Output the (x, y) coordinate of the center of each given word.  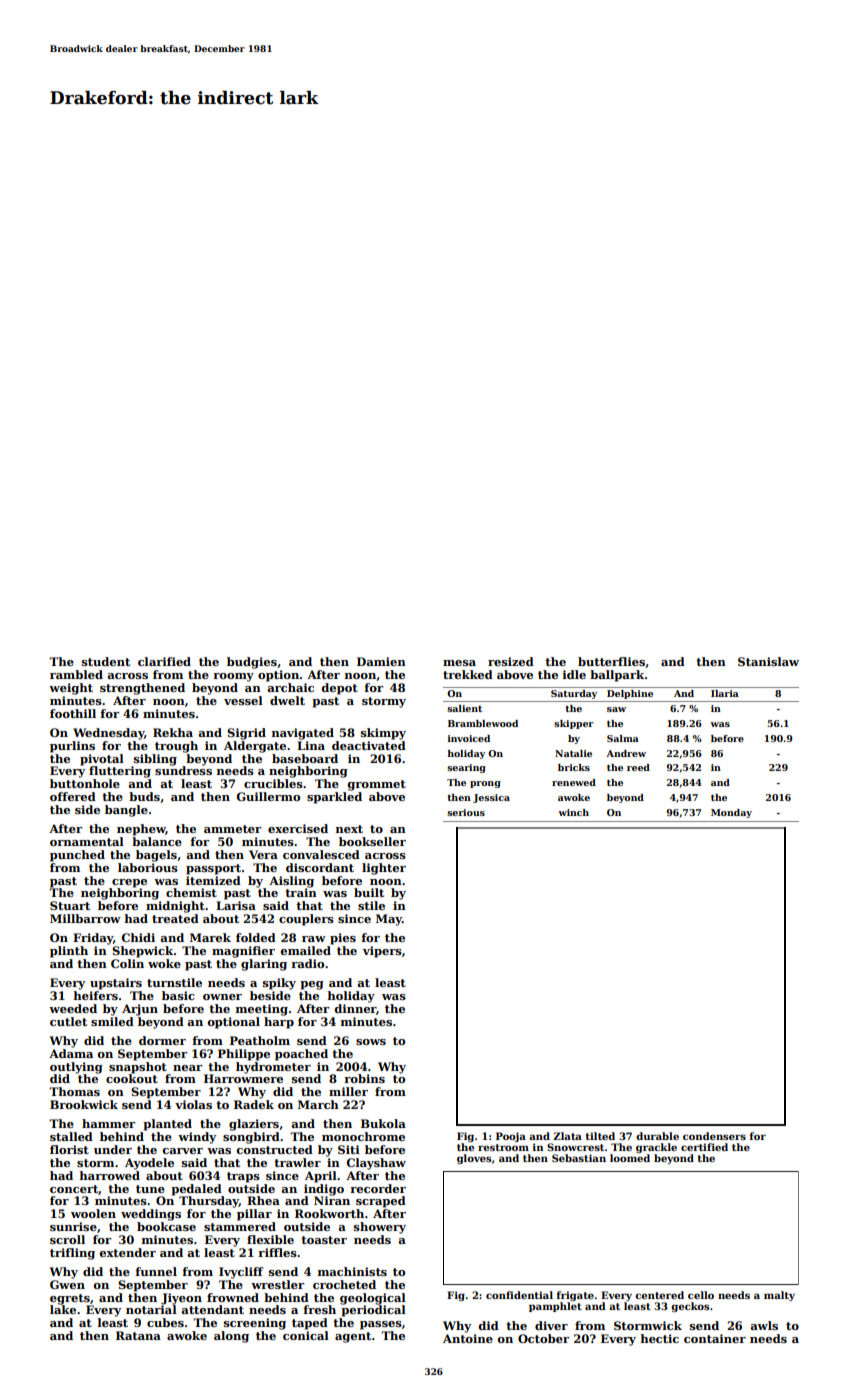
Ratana (138, 1335)
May (389, 920)
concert (74, 1189)
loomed (630, 1158)
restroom (503, 1147)
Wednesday (108, 734)
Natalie (573, 753)
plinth (69, 952)
